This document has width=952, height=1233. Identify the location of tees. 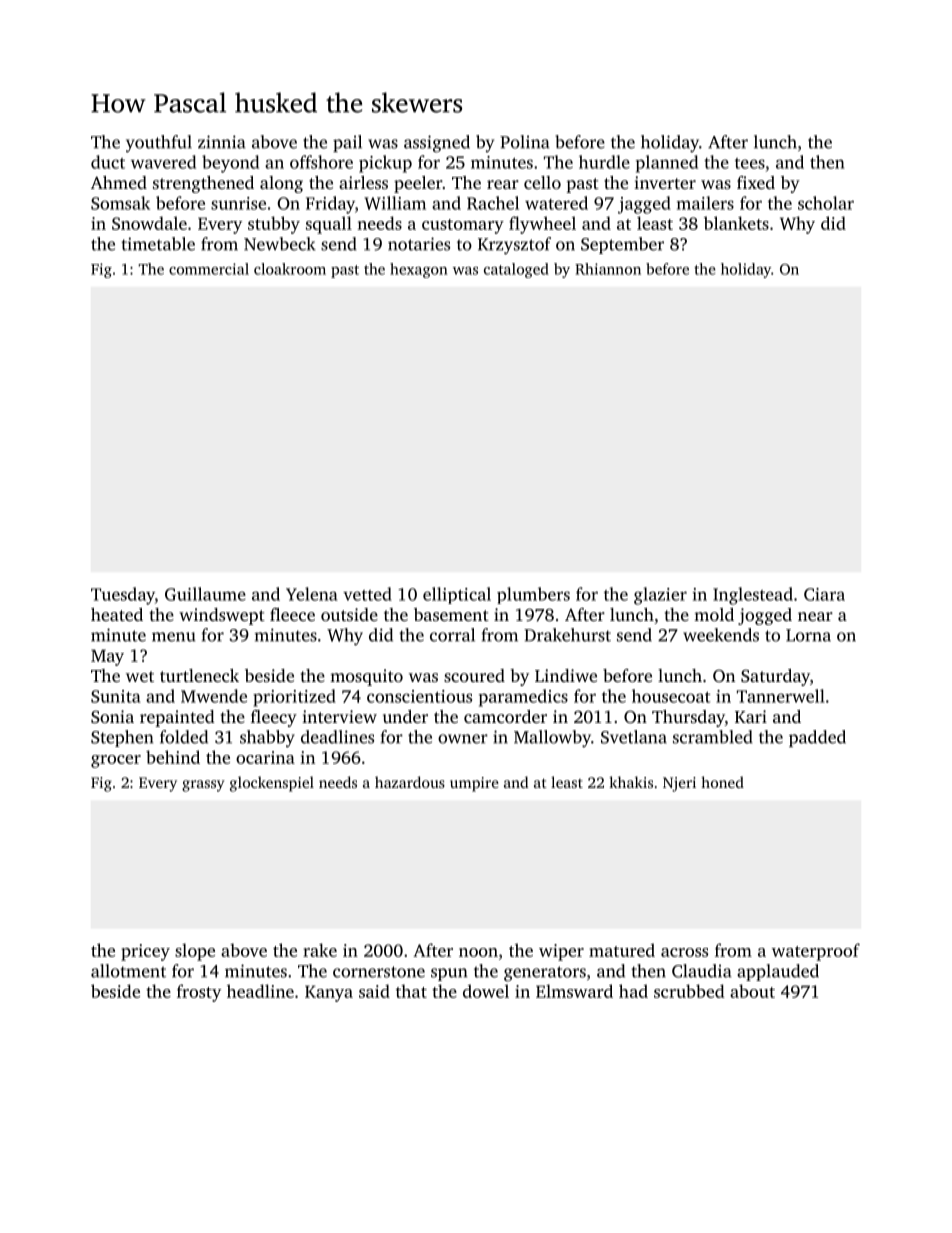
(750, 163).
